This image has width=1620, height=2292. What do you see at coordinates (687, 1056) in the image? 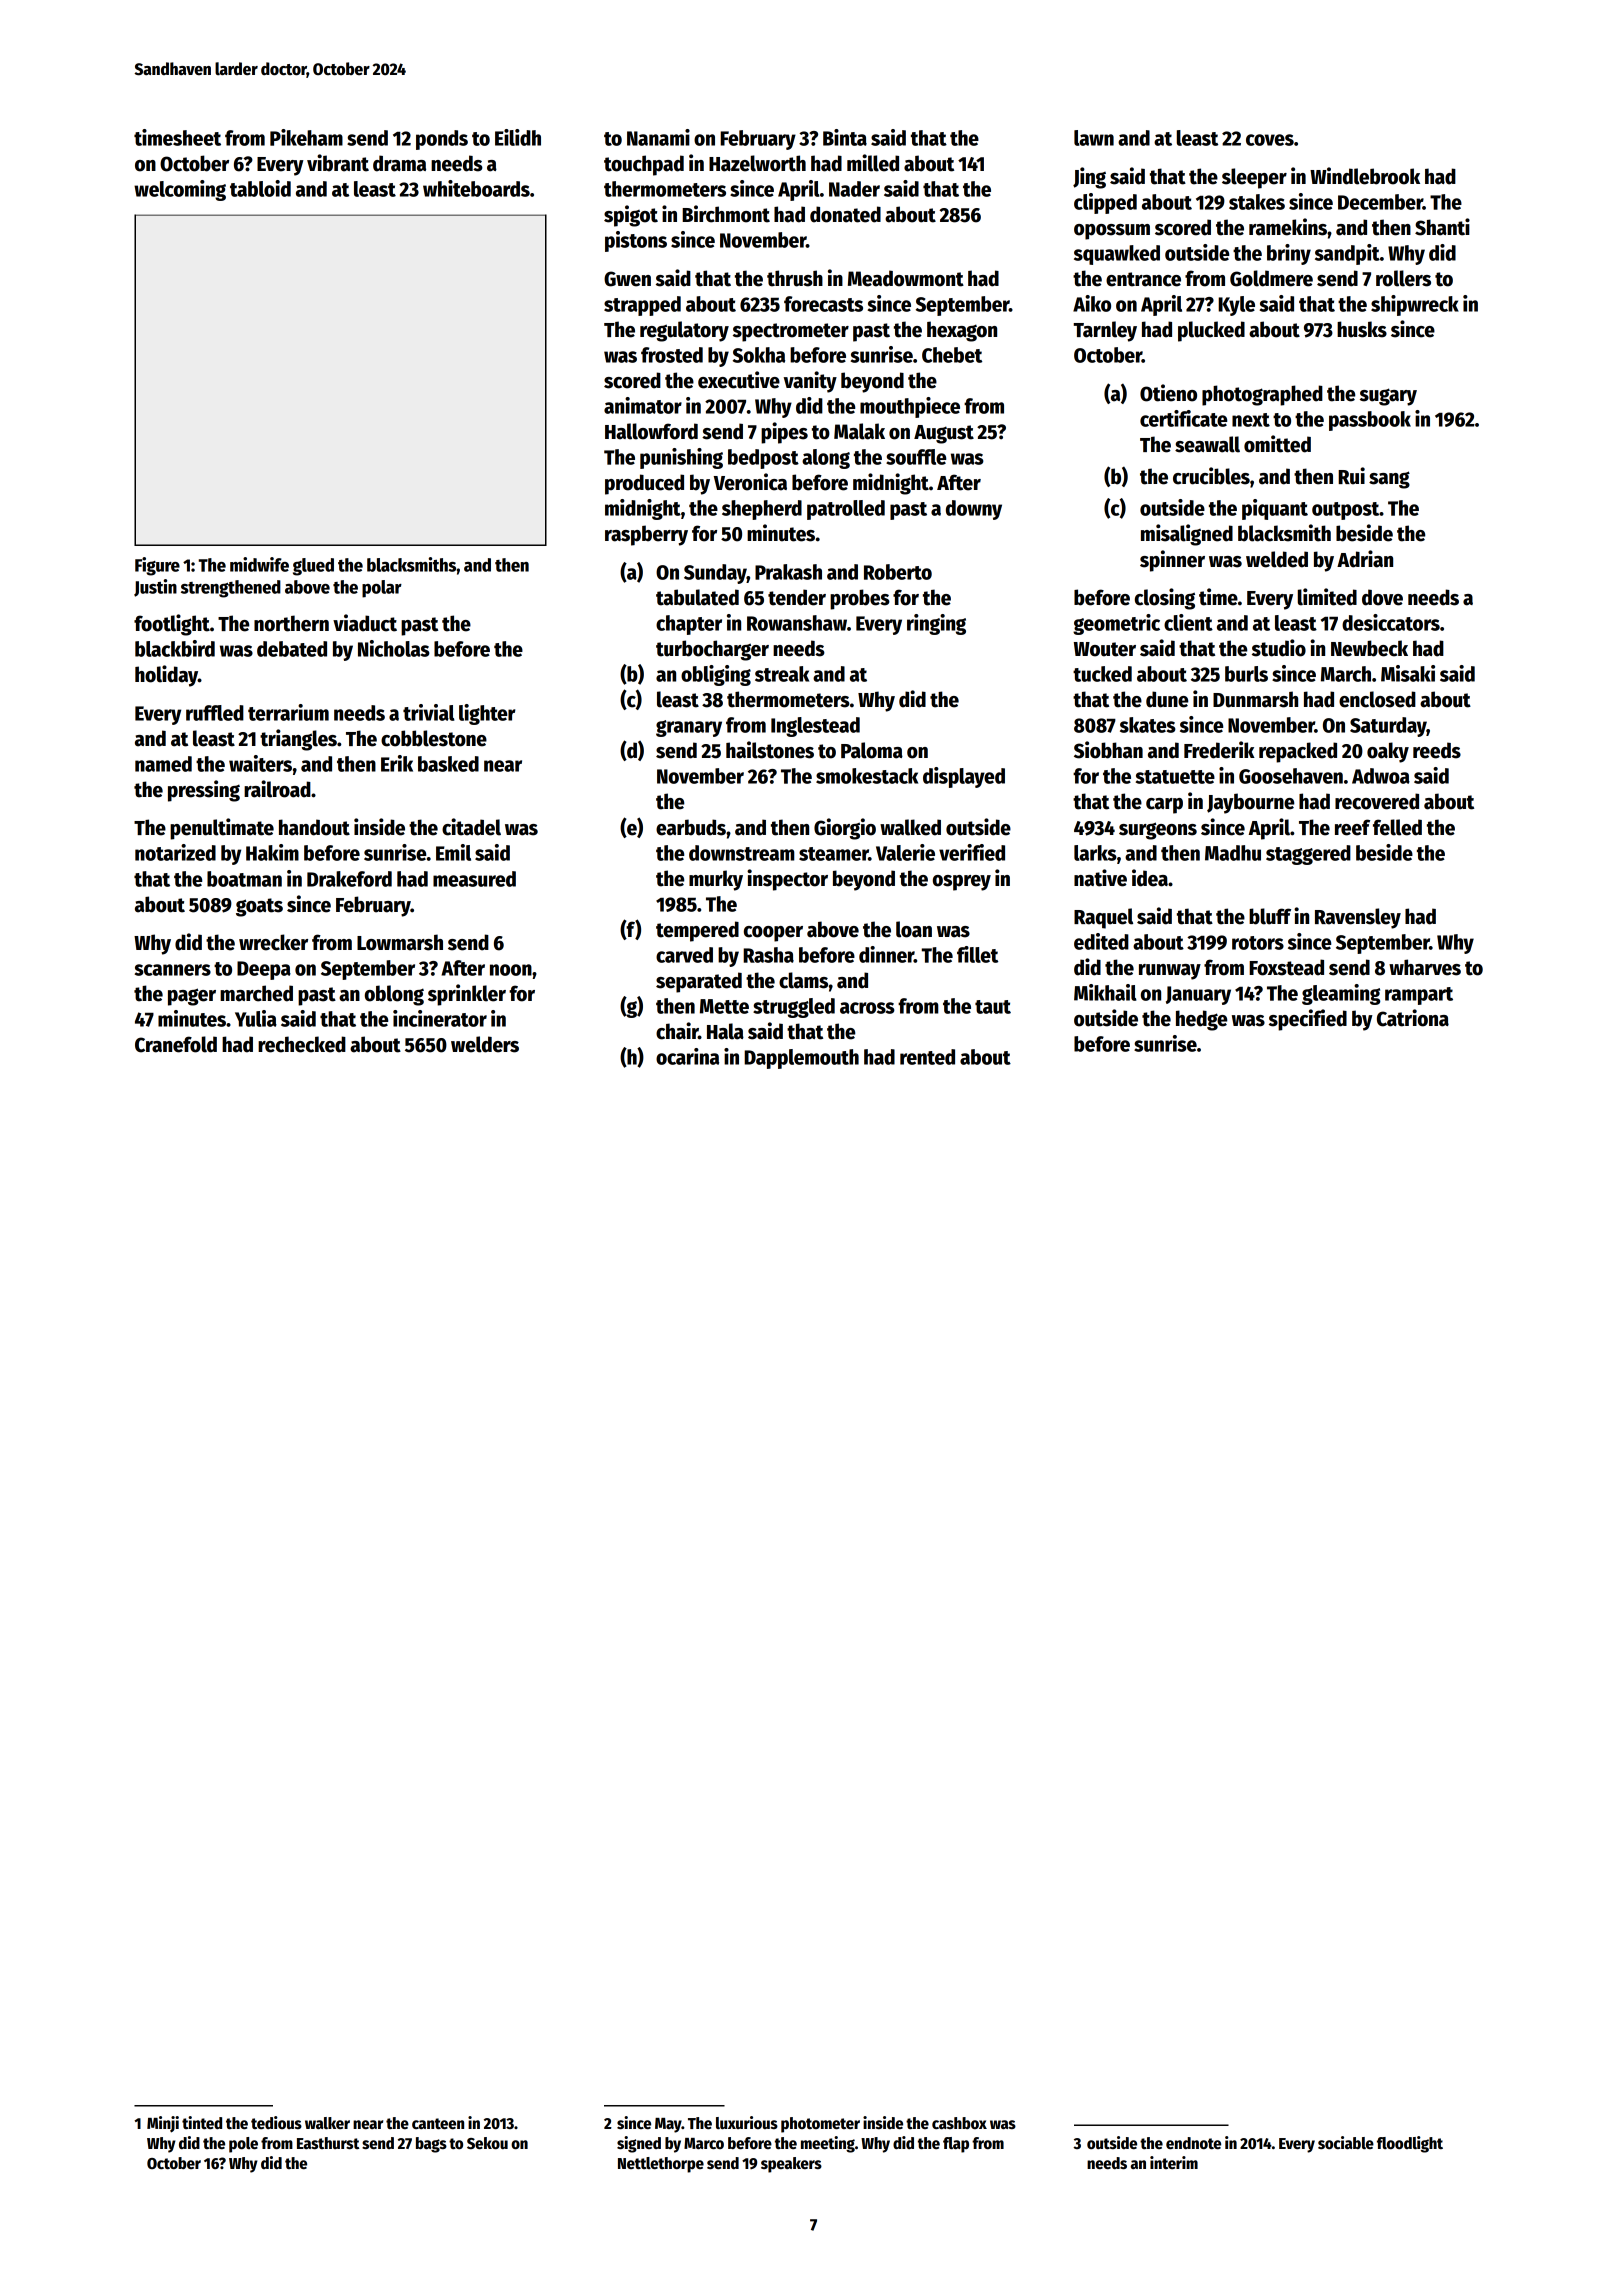
I see `ocarina` at bounding box center [687, 1056].
